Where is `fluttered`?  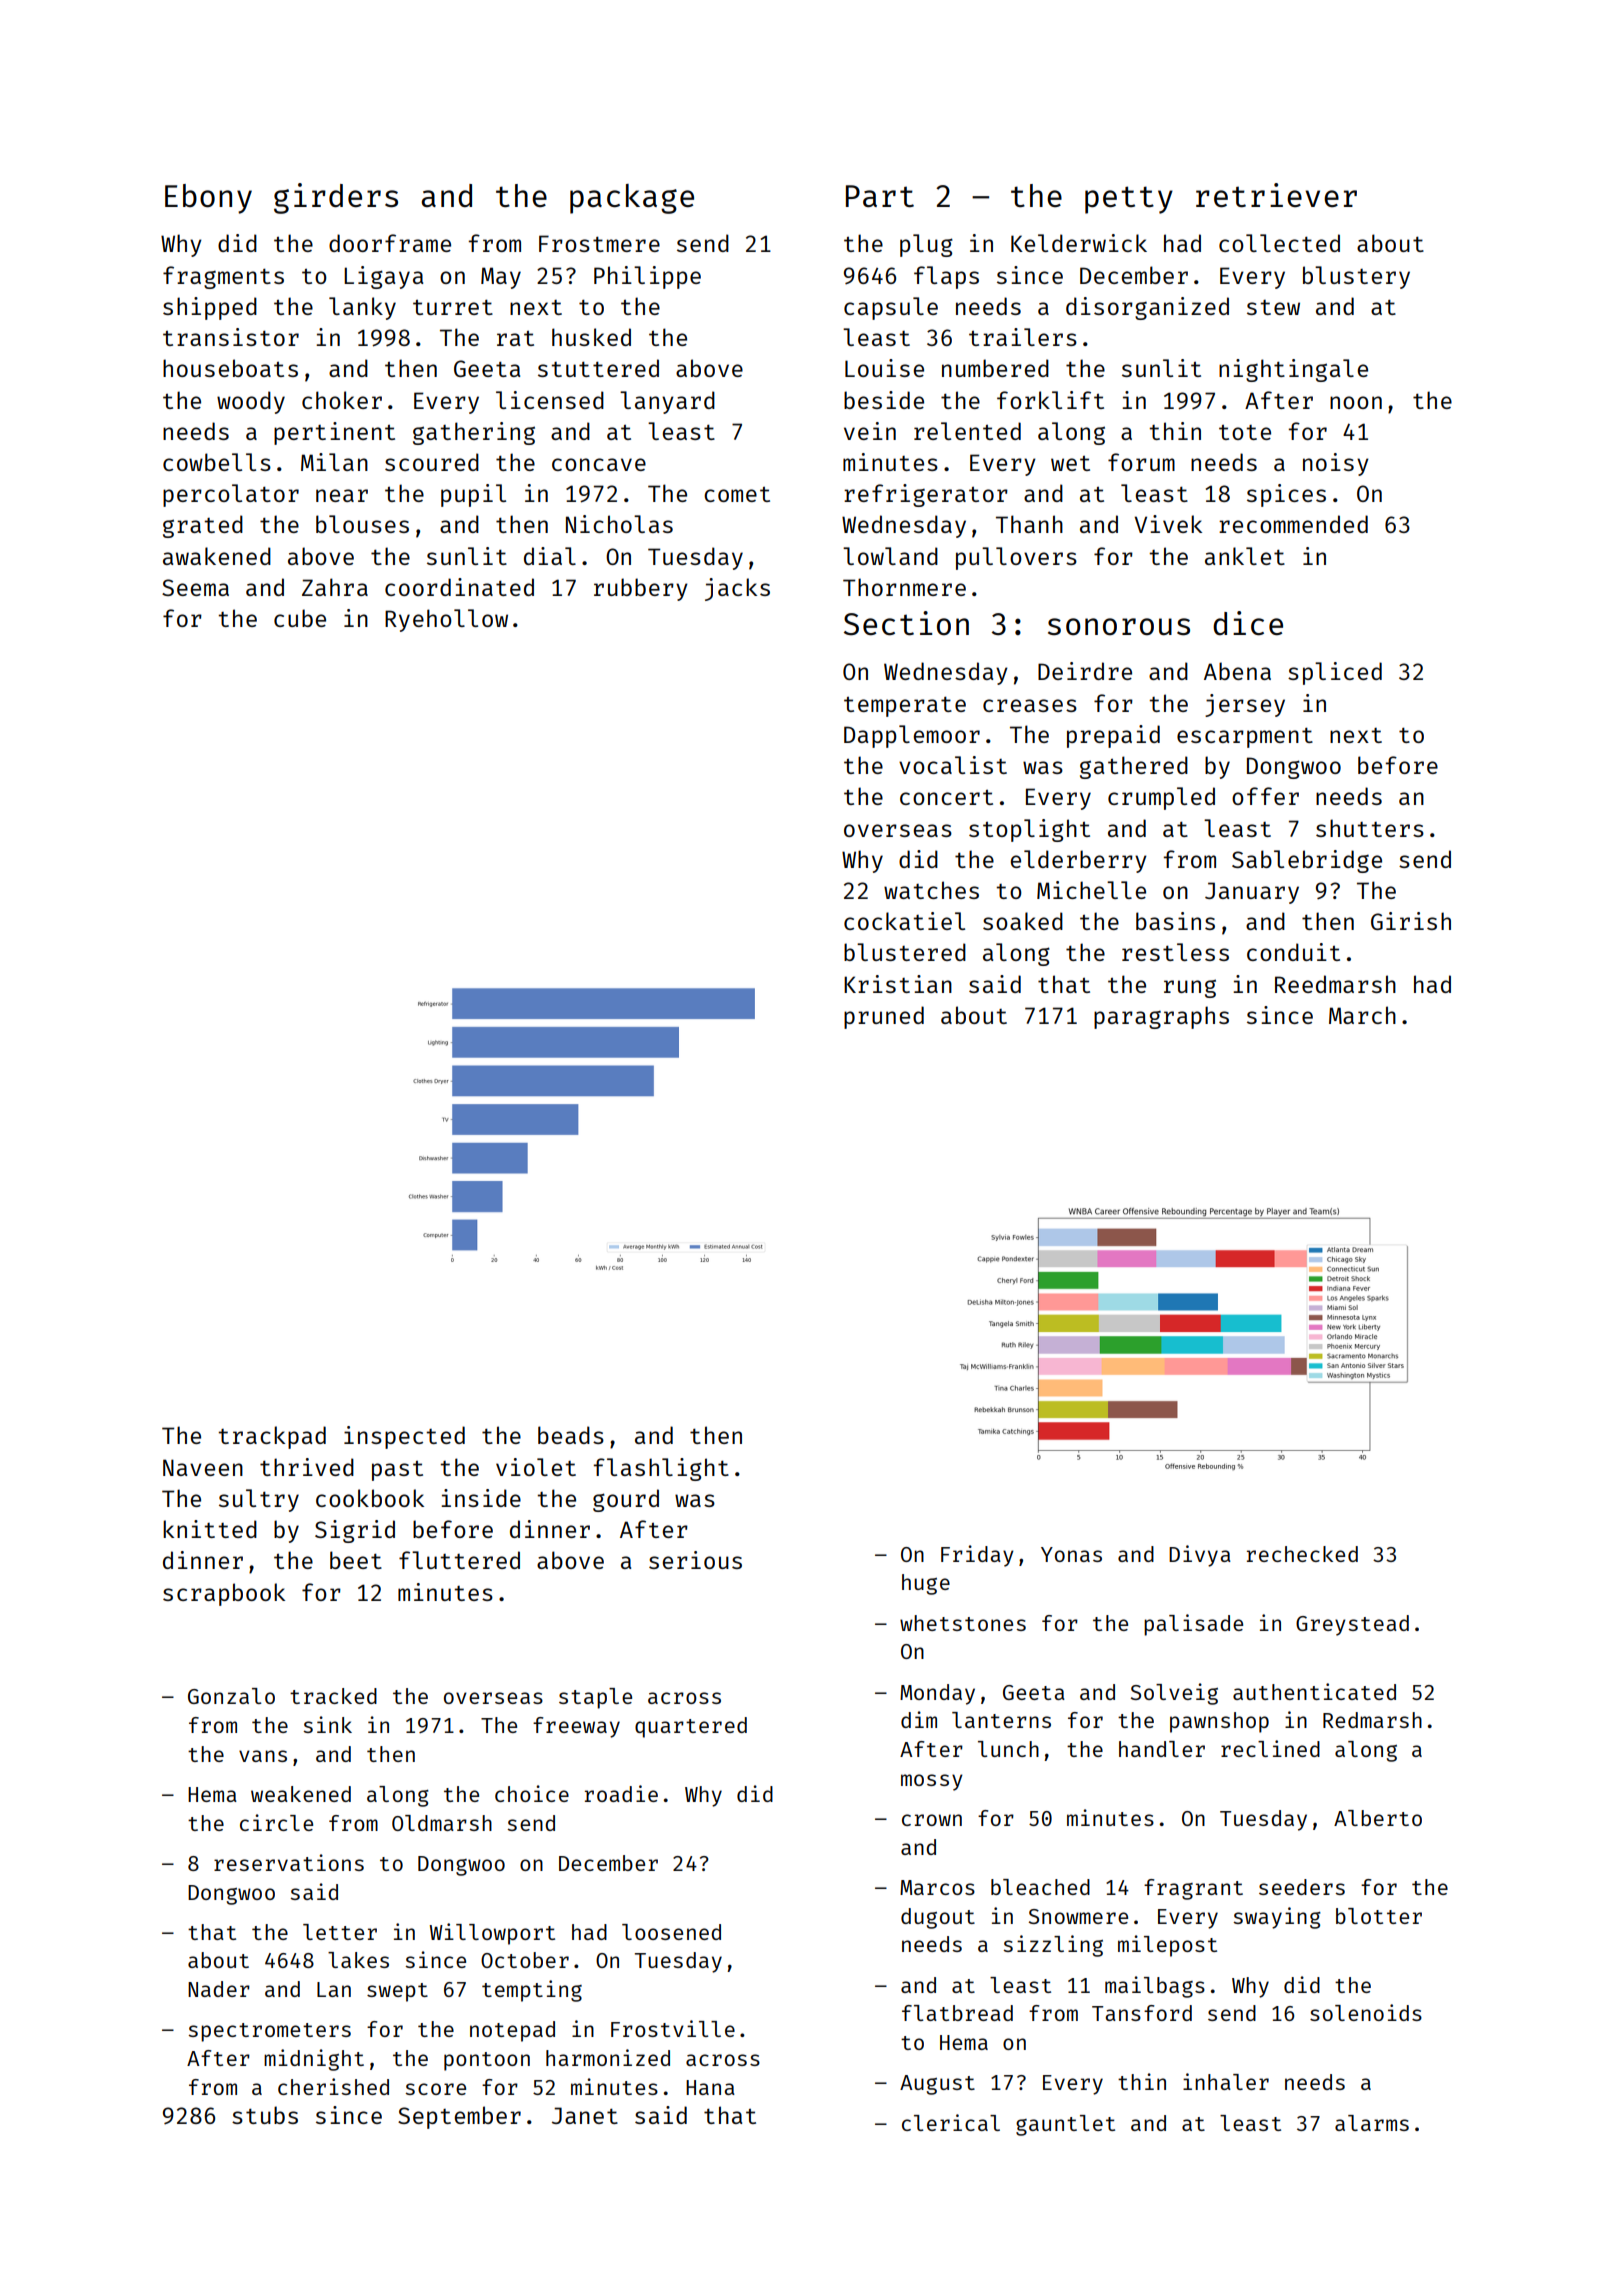 fluttered is located at coordinates (459, 1560).
